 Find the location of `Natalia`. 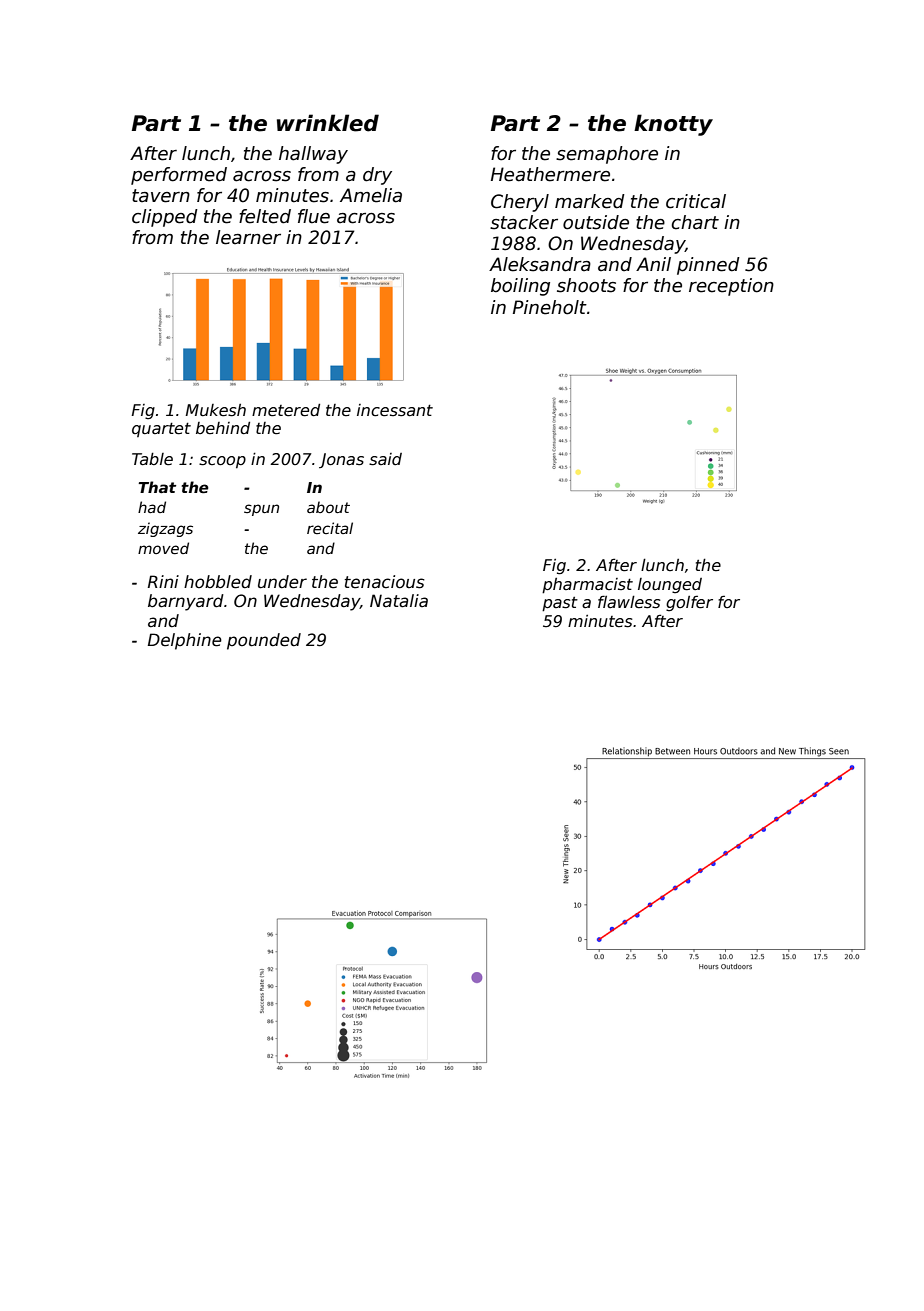

Natalia is located at coordinates (399, 601).
